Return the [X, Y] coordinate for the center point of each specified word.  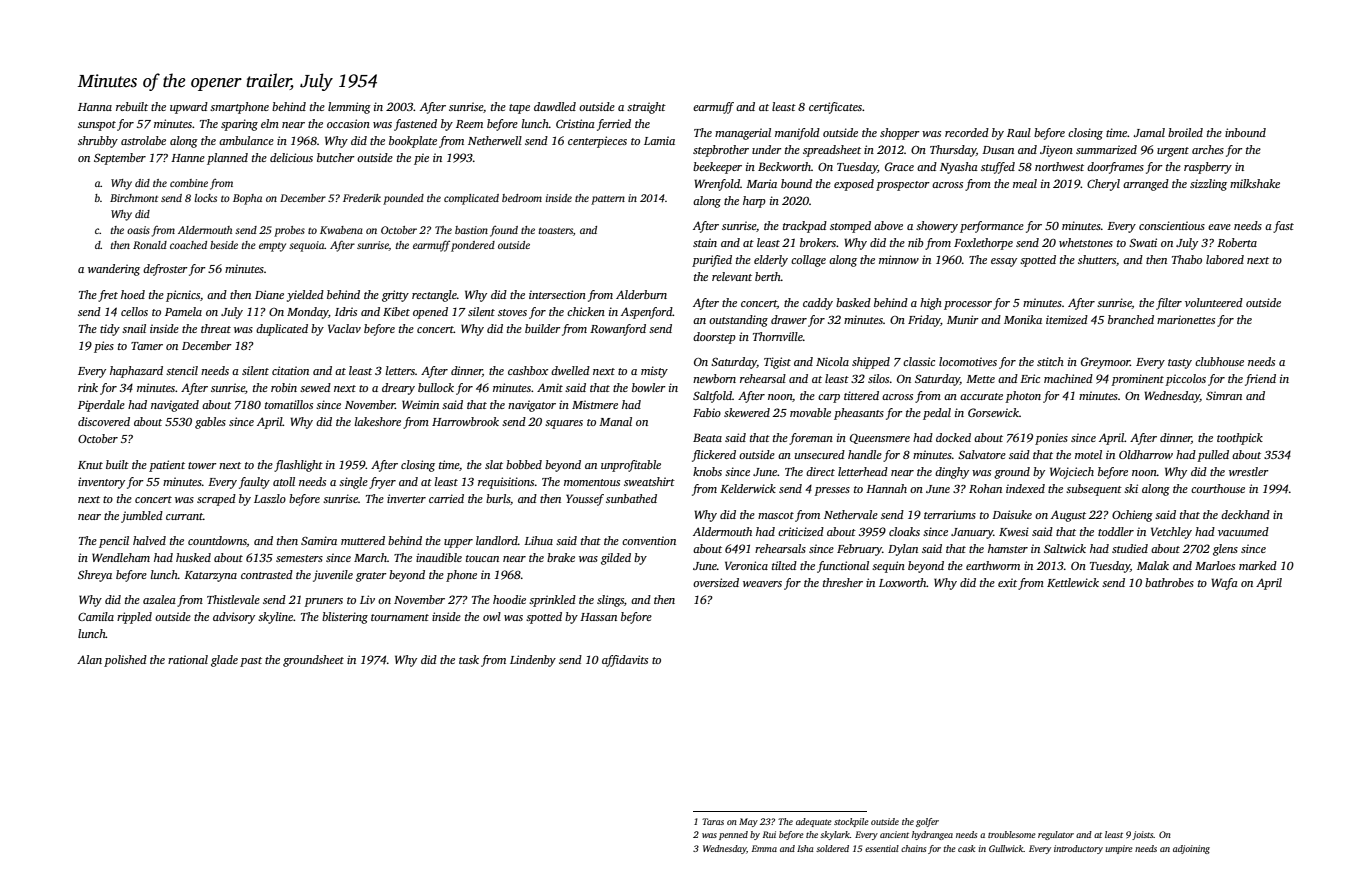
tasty [1180, 364]
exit [1007, 582]
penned [733, 835]
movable [810, 412]
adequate [814, 822]
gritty [395, 296]
